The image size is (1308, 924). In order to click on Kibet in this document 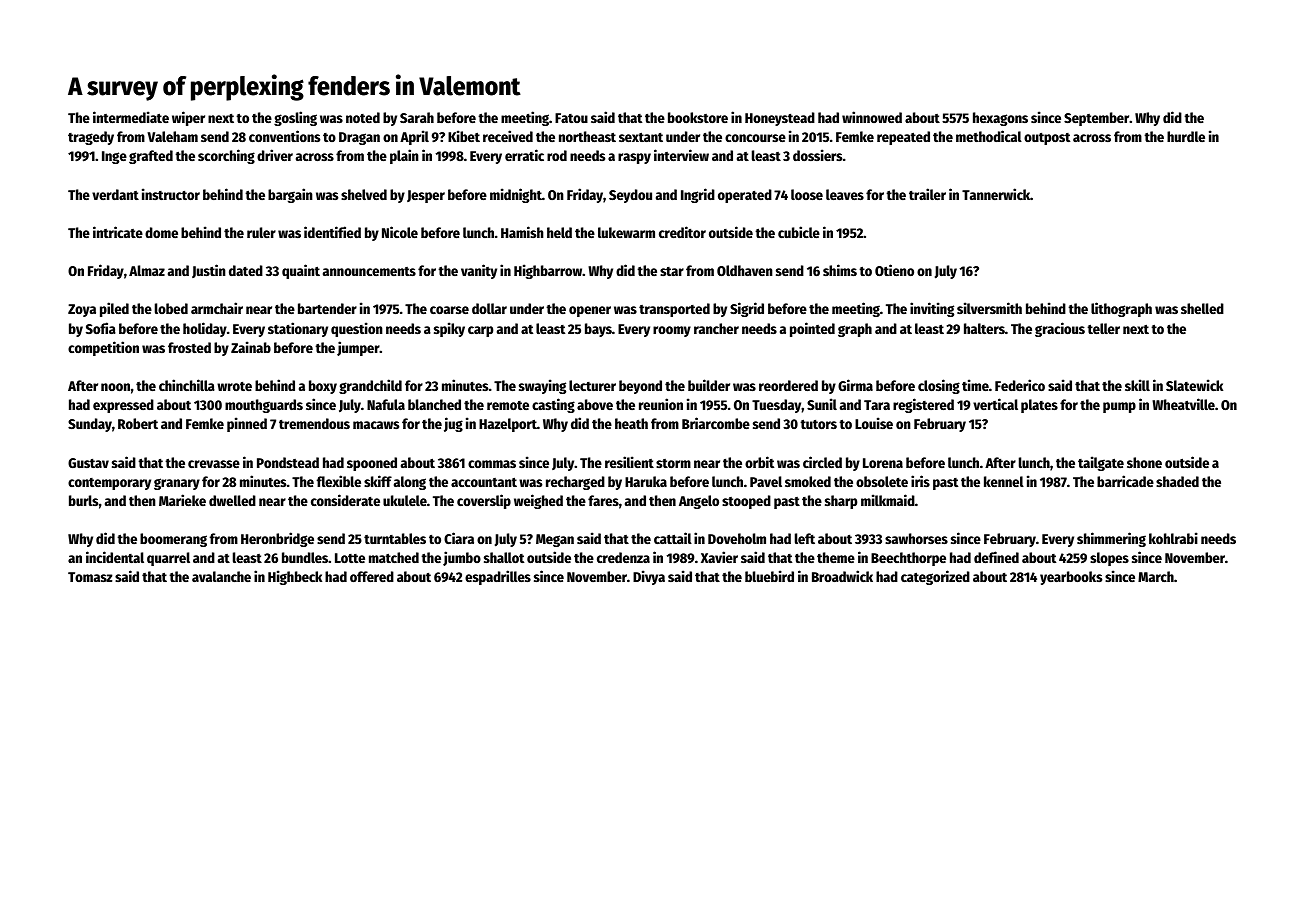, I will do `click(464, 136)`.
